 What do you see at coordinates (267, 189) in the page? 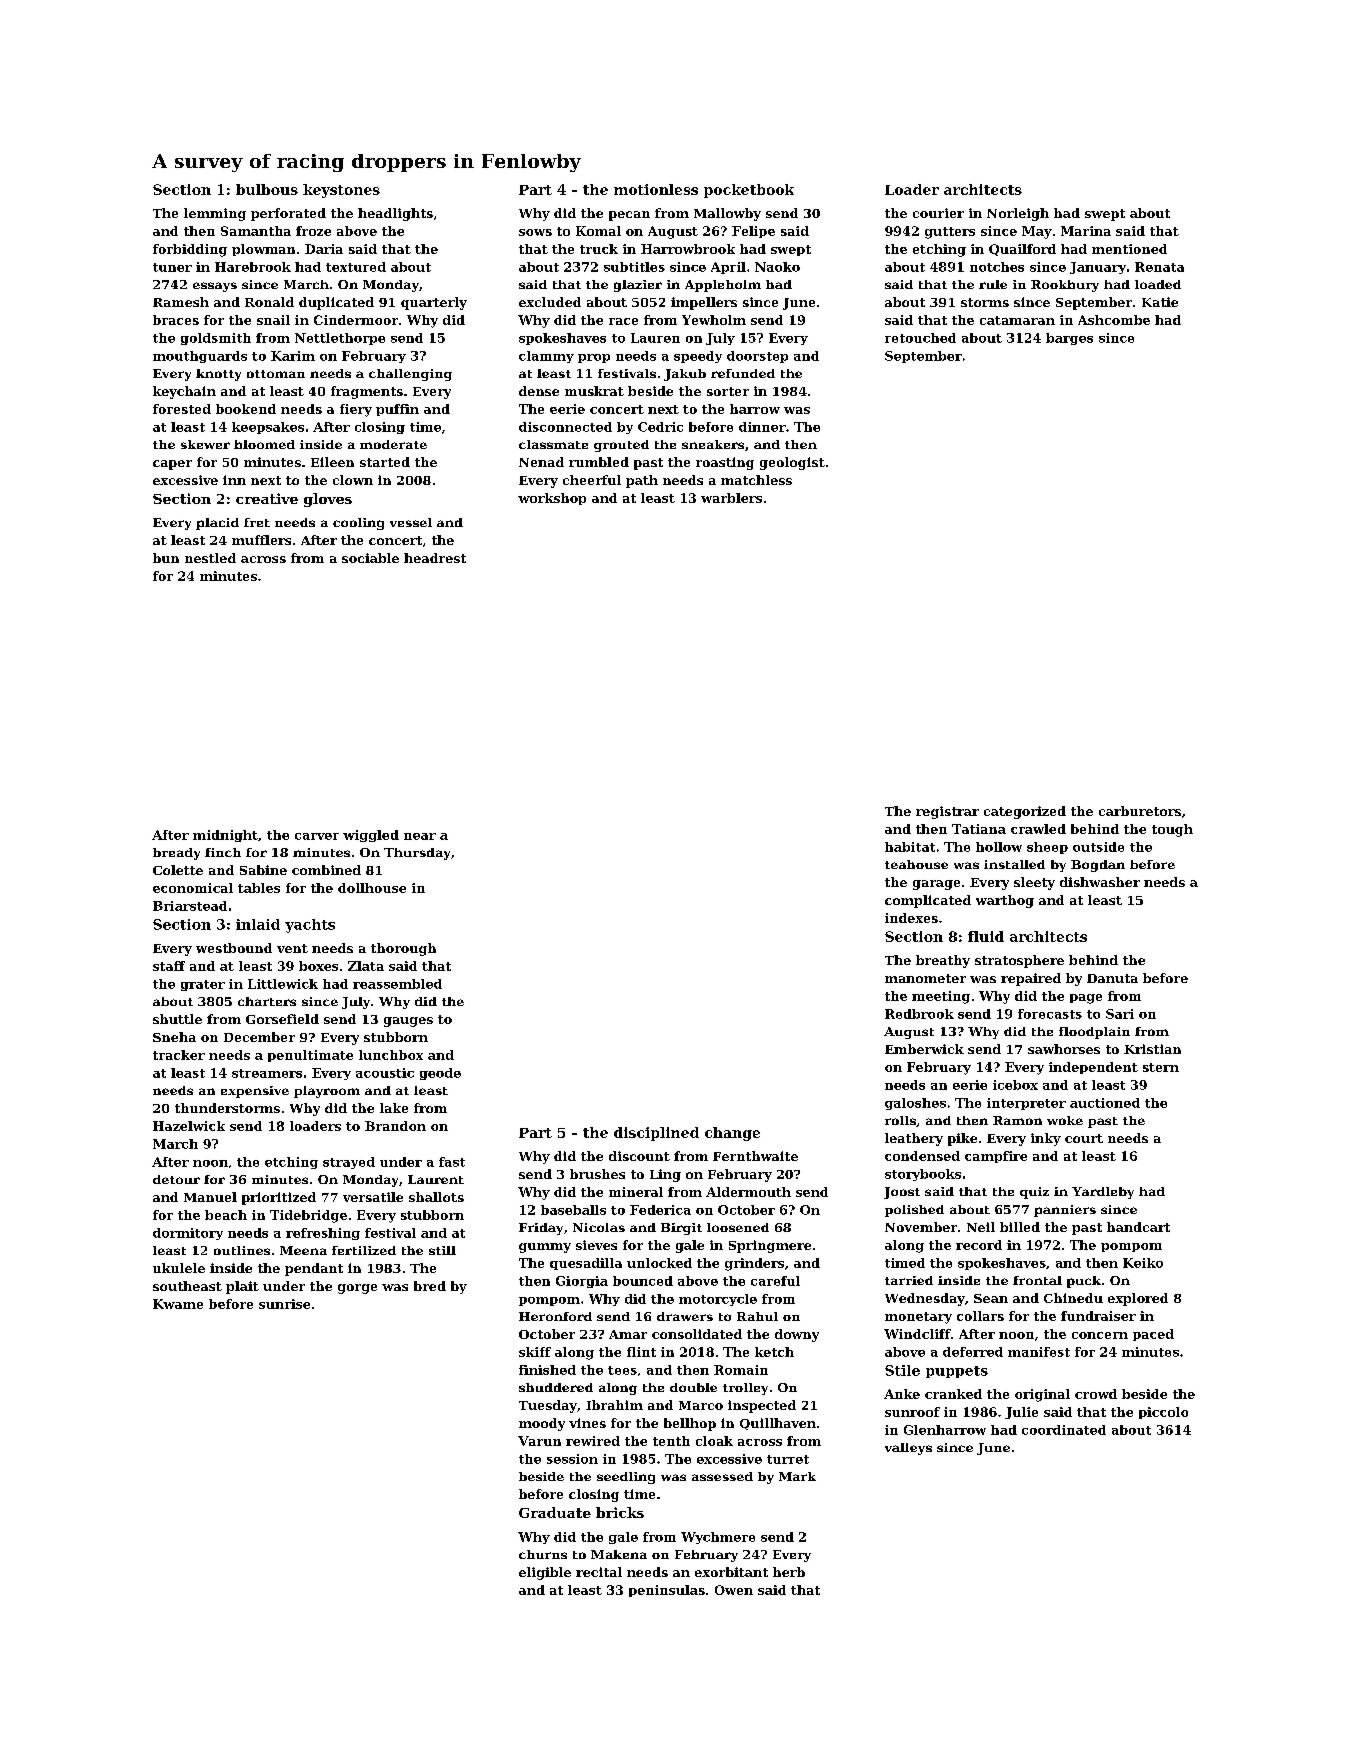
I see `bulbous` at bounding box center [267, 189].
